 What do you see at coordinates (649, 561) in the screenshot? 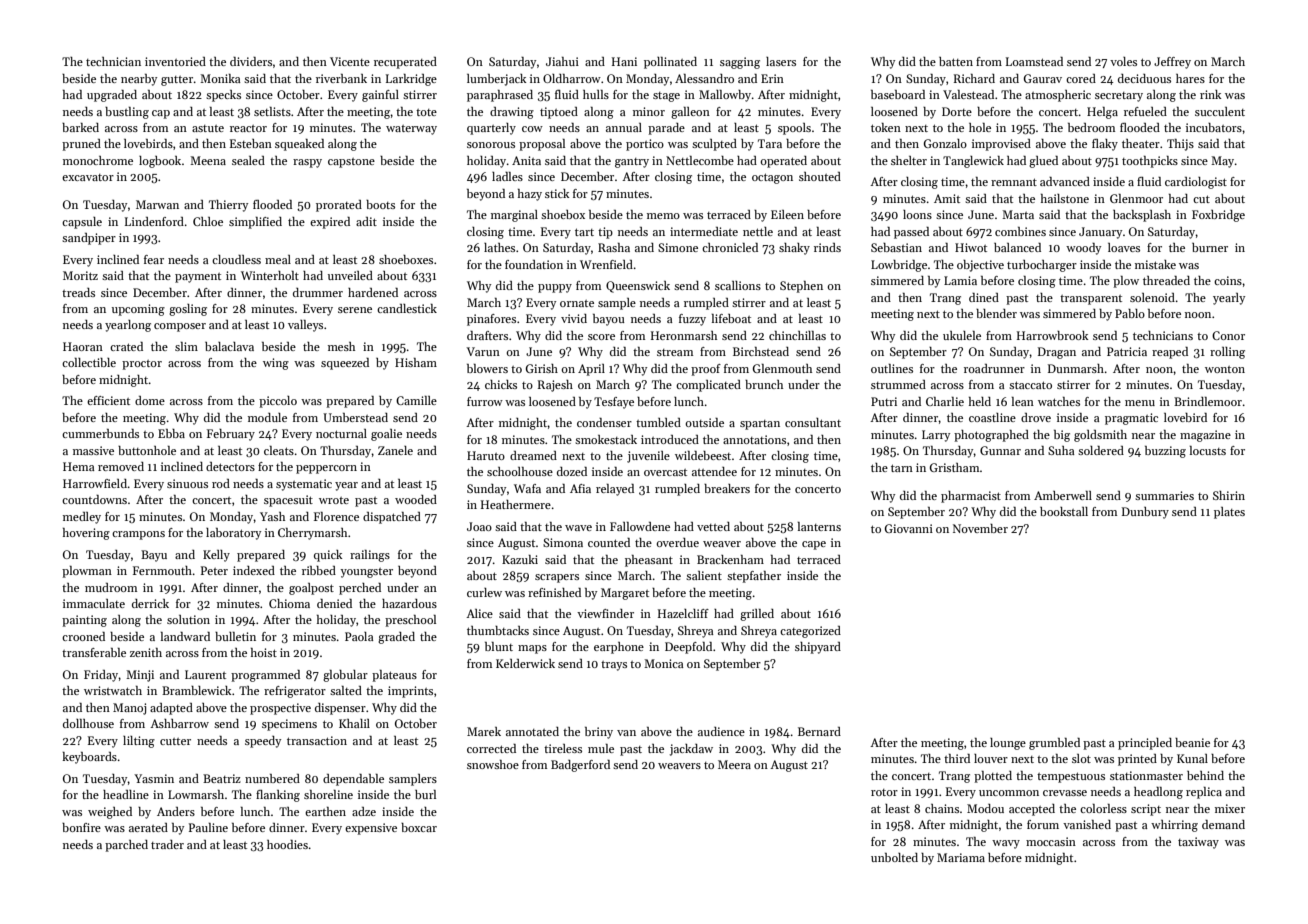
I see `pheasant` at bounding box center [649, 561].
